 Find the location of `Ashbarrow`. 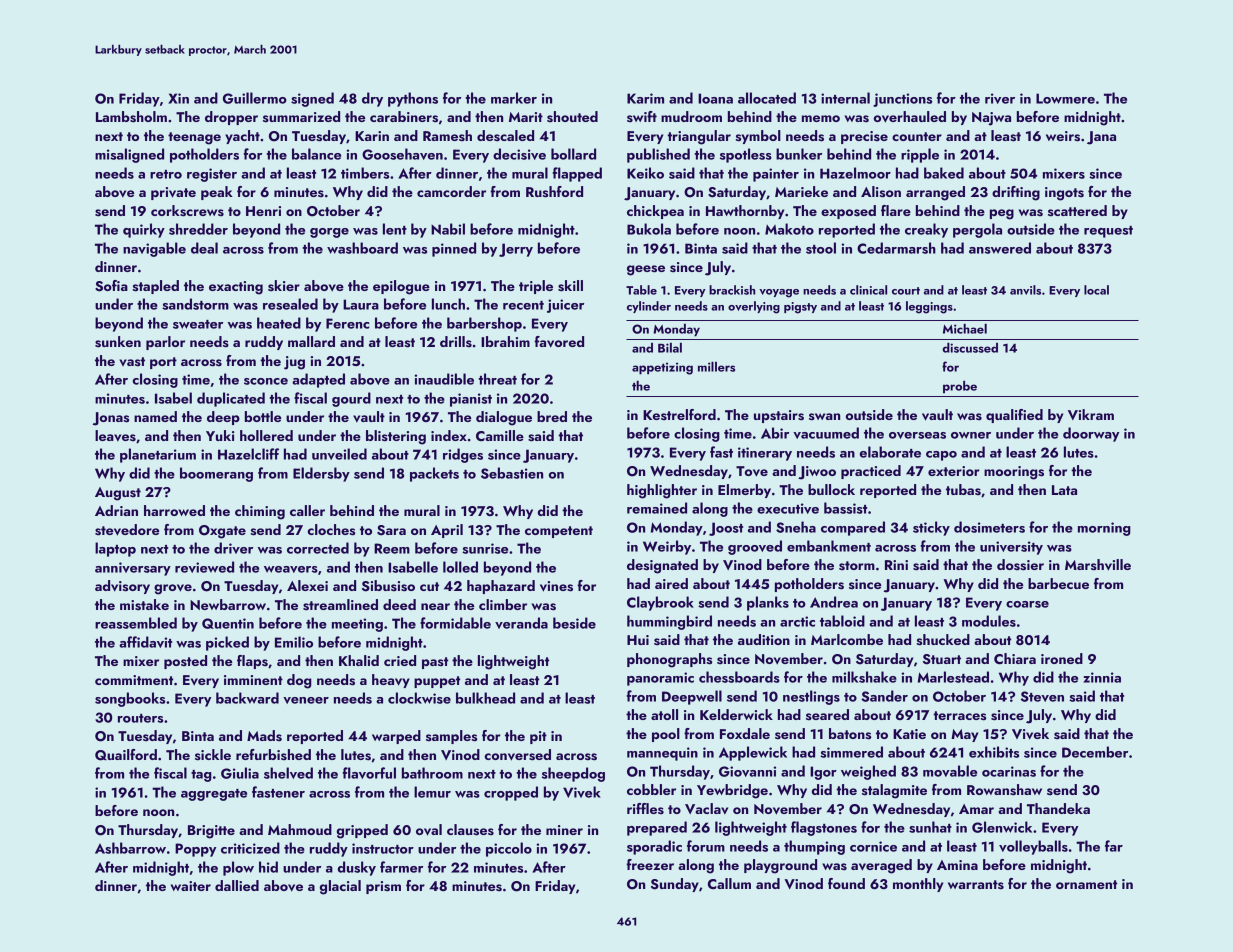

Ashbarrow is located at coordinates (130, 848).
